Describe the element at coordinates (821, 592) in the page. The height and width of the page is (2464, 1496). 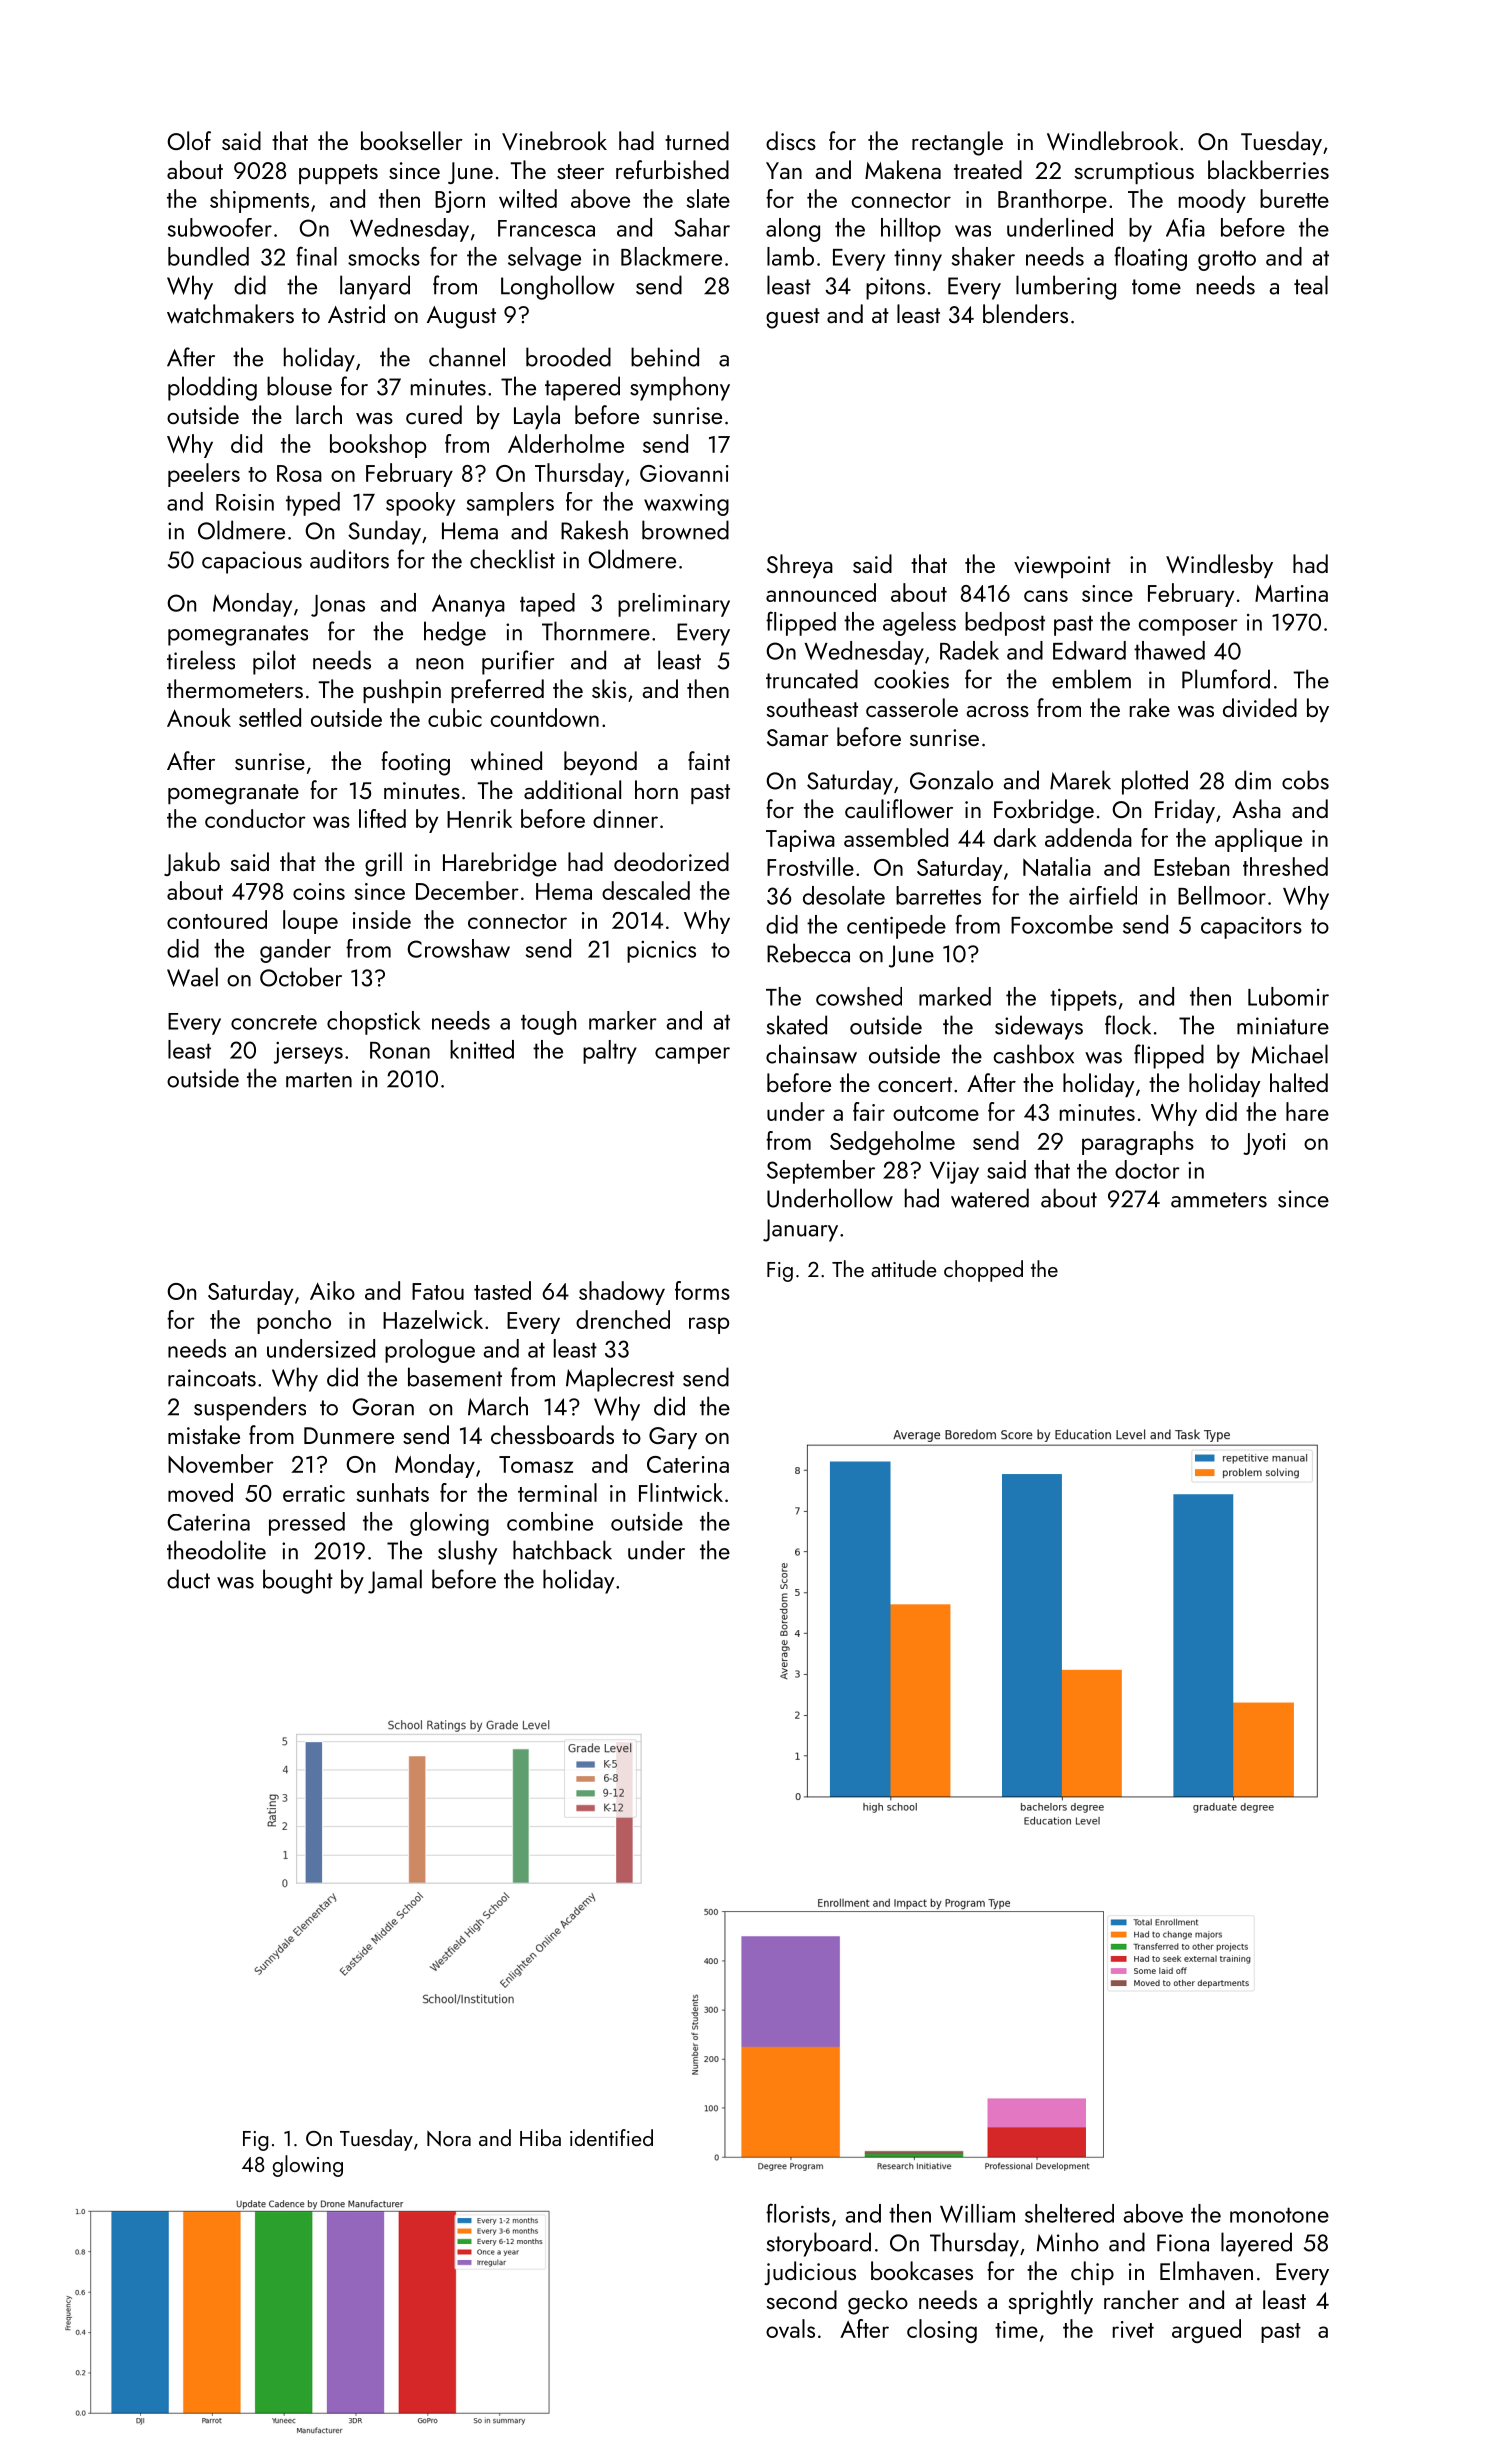
I see `announced` at that location.
